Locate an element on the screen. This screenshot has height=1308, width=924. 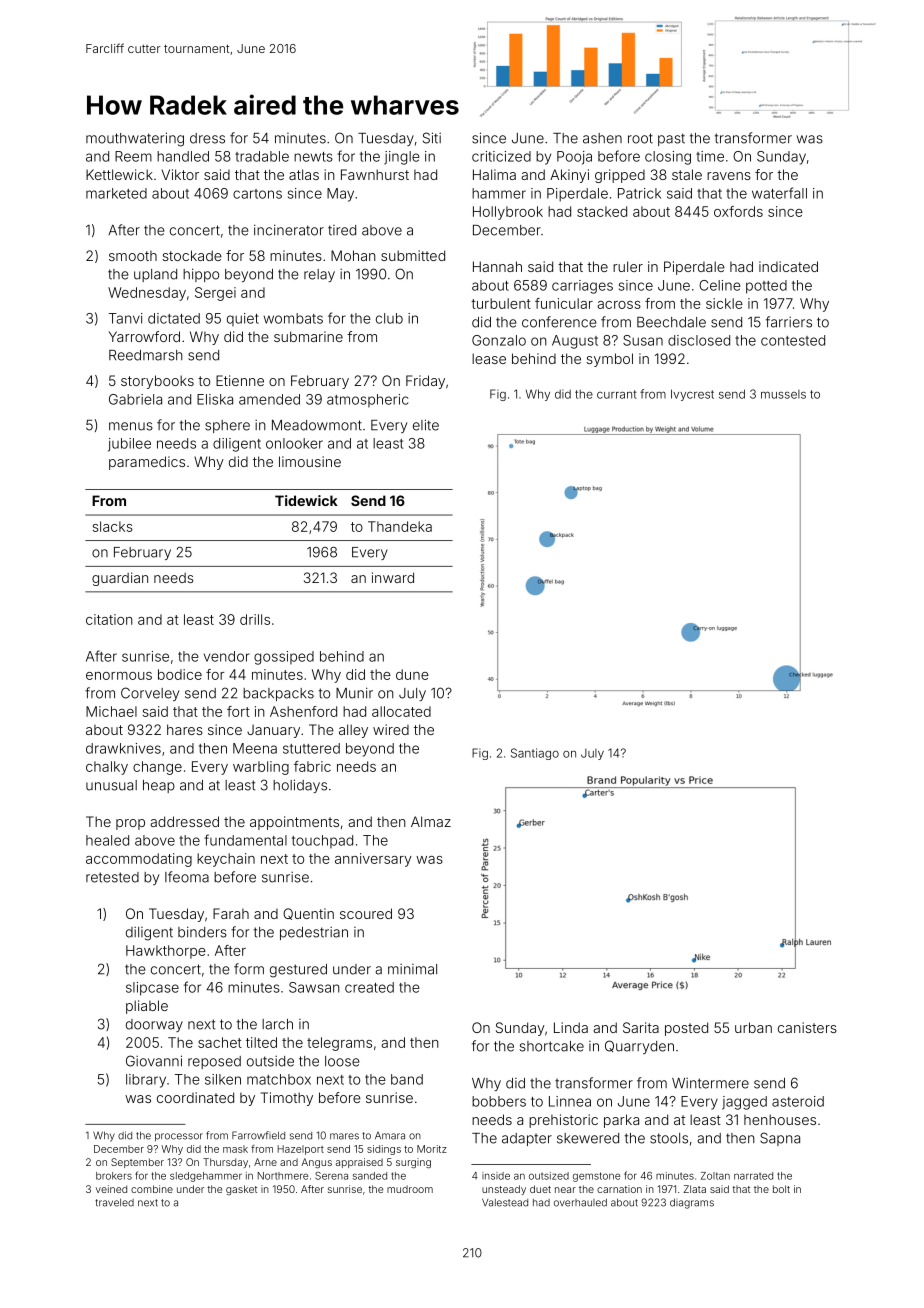
marketed is located at coordinates (116, 193).
